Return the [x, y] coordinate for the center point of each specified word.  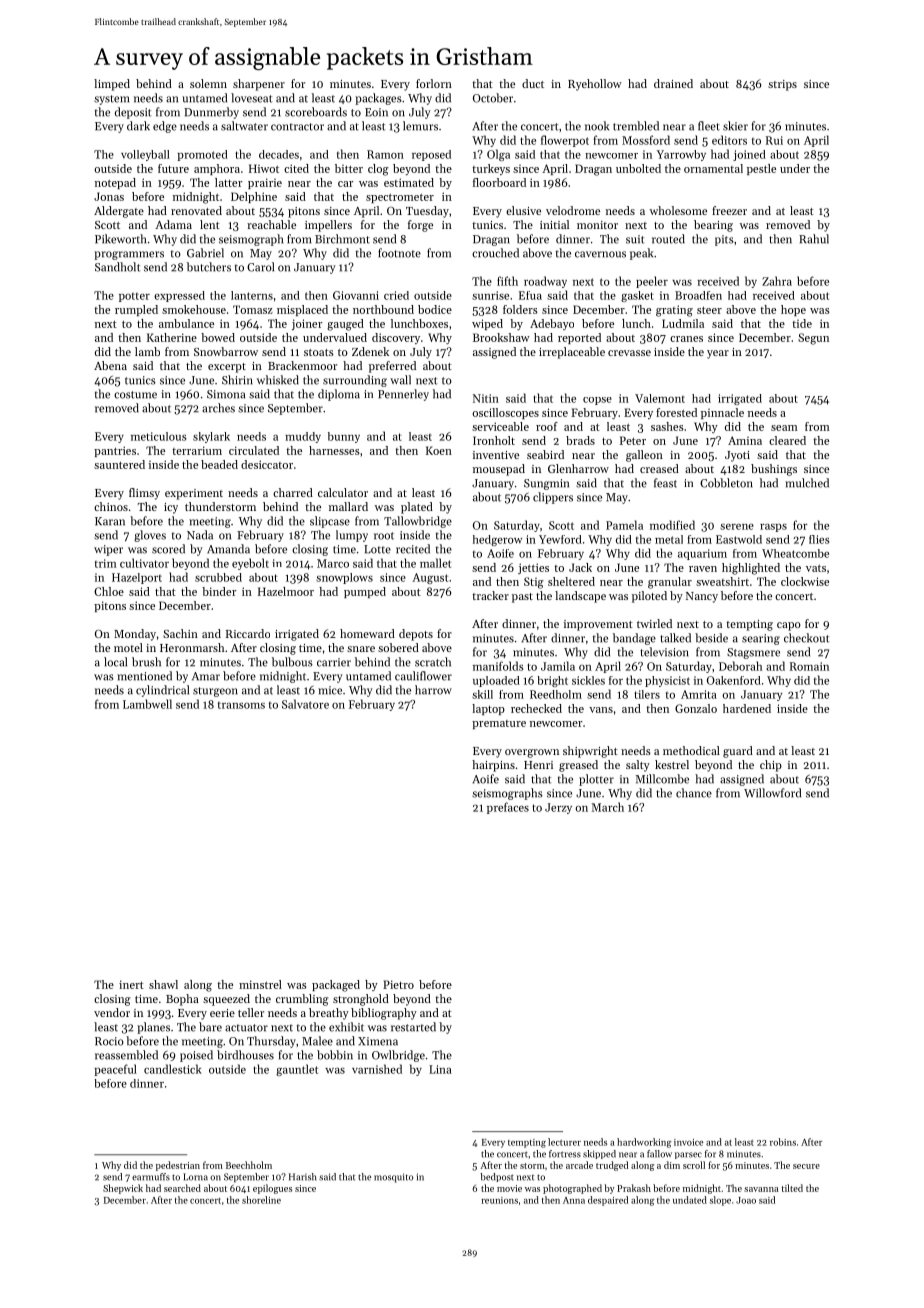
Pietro [398, 984]
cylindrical [162, 691]
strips [782, 85]
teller [251, 1012]
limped [112, 85]
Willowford [772, 793]
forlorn [434, 83]
